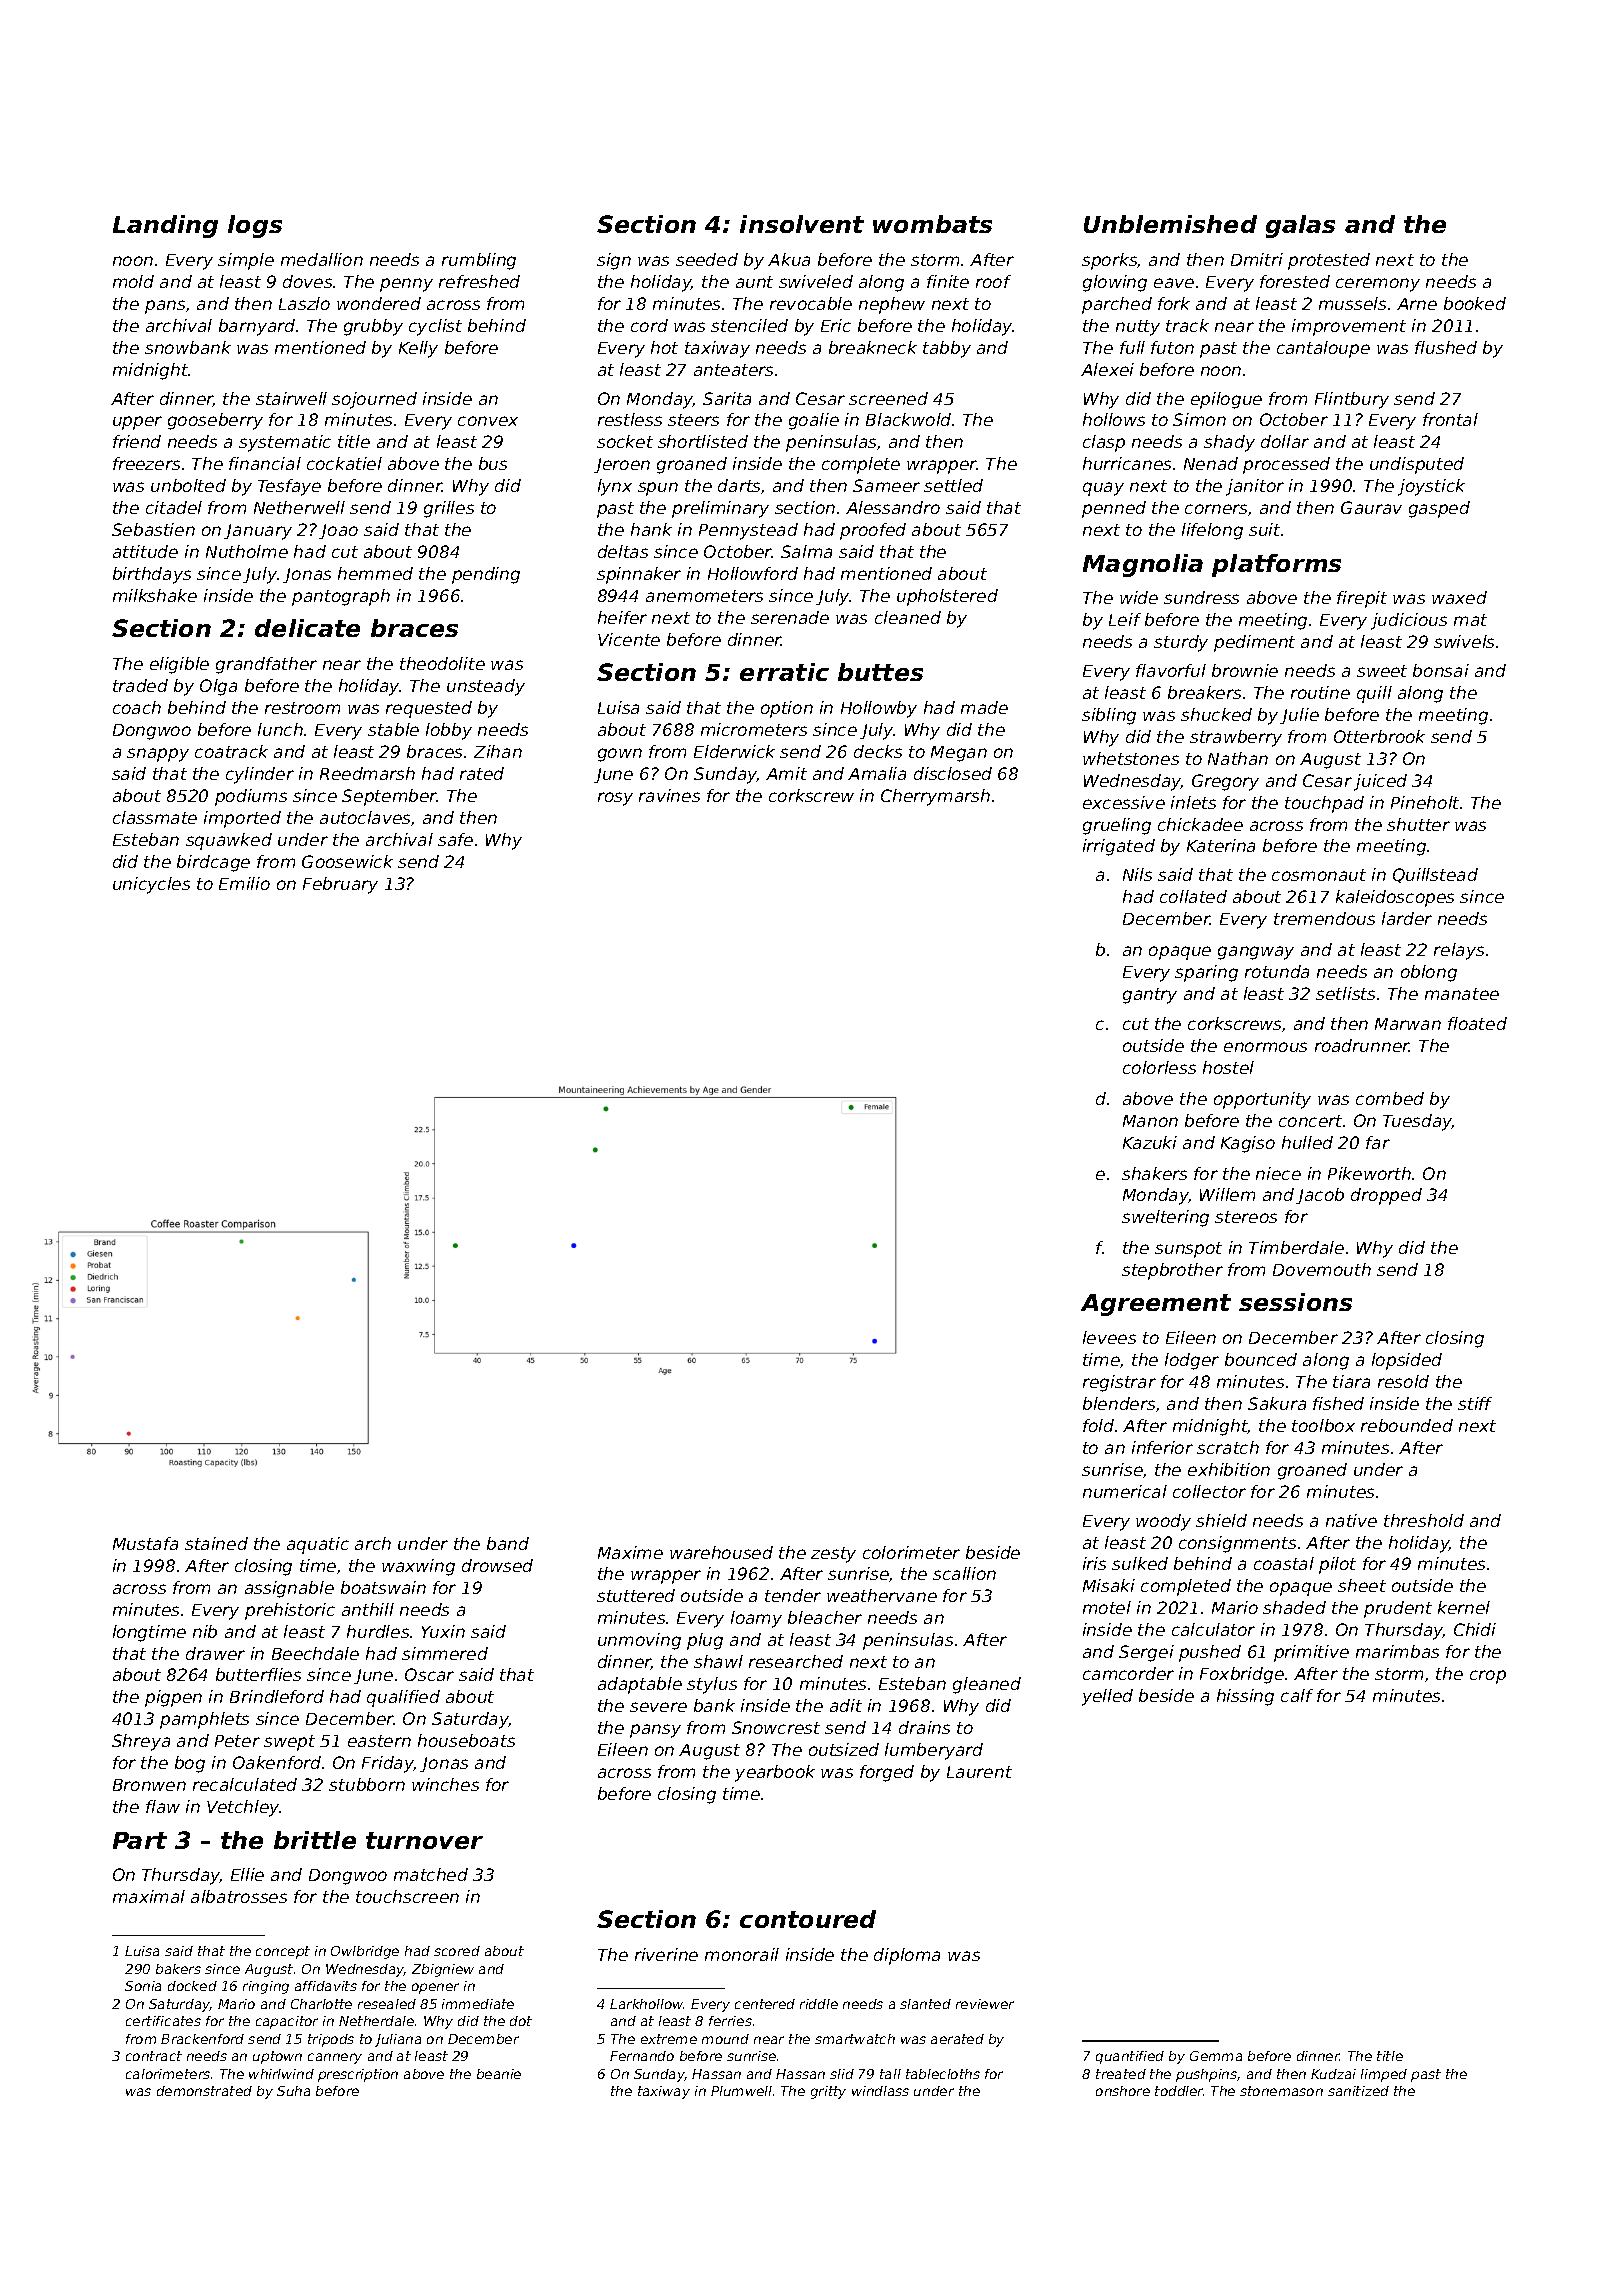  I want to click on Kudzai, so click(1333, 2074).
